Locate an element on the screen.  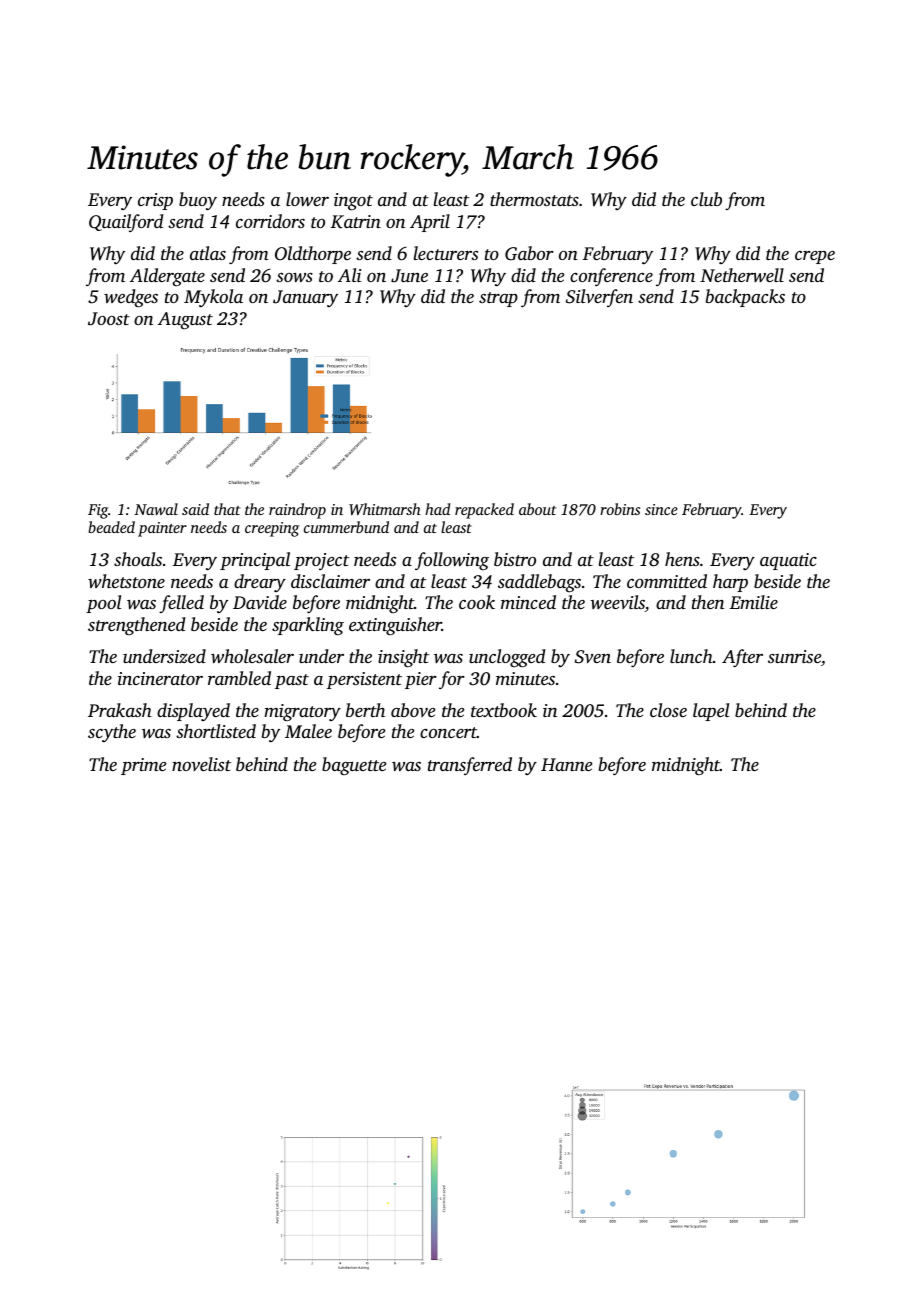
whetstone is located at coordinates (126, 581).
